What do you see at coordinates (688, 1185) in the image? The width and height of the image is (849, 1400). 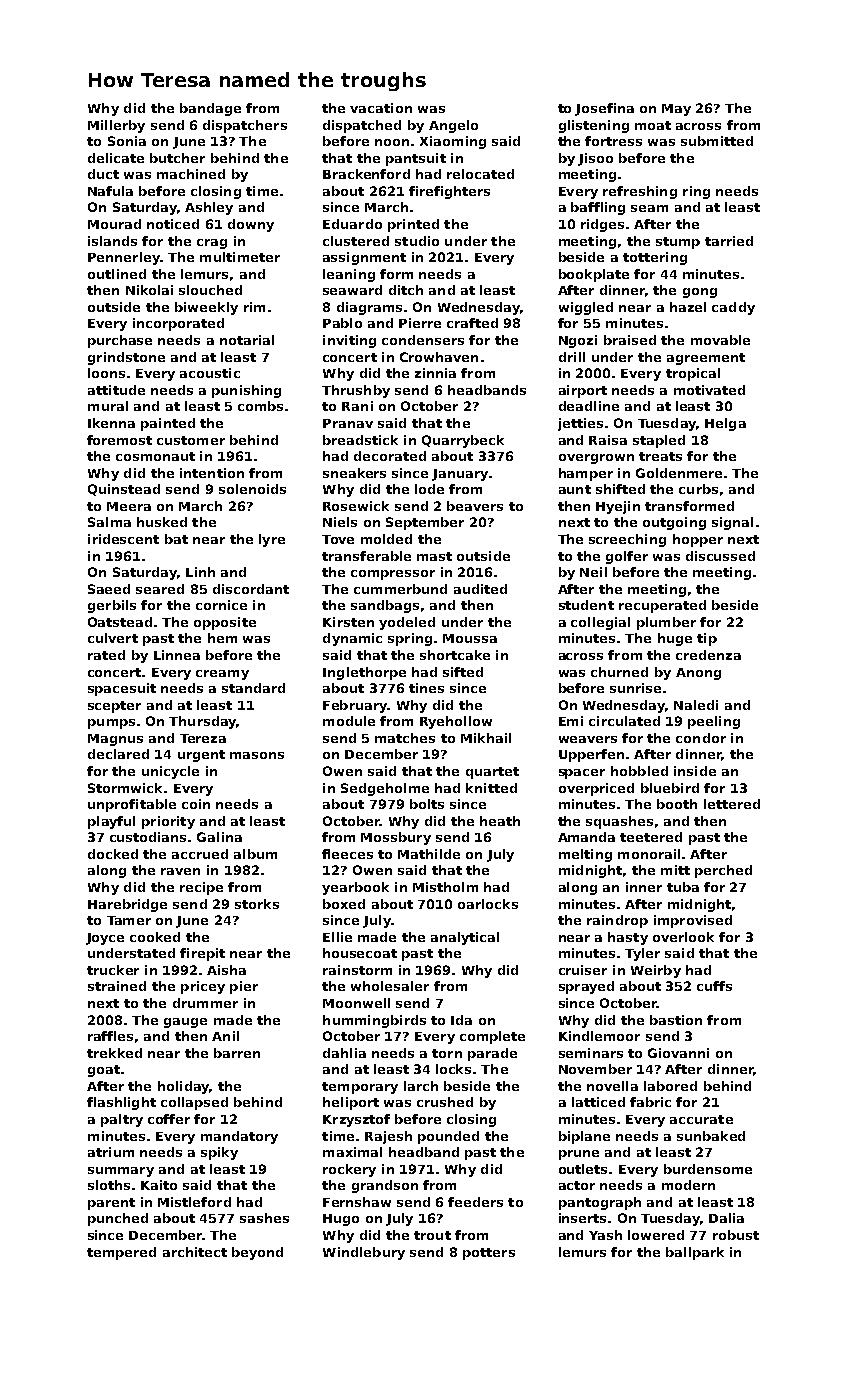 I see `modern` at bounding box center [688, 1185].
